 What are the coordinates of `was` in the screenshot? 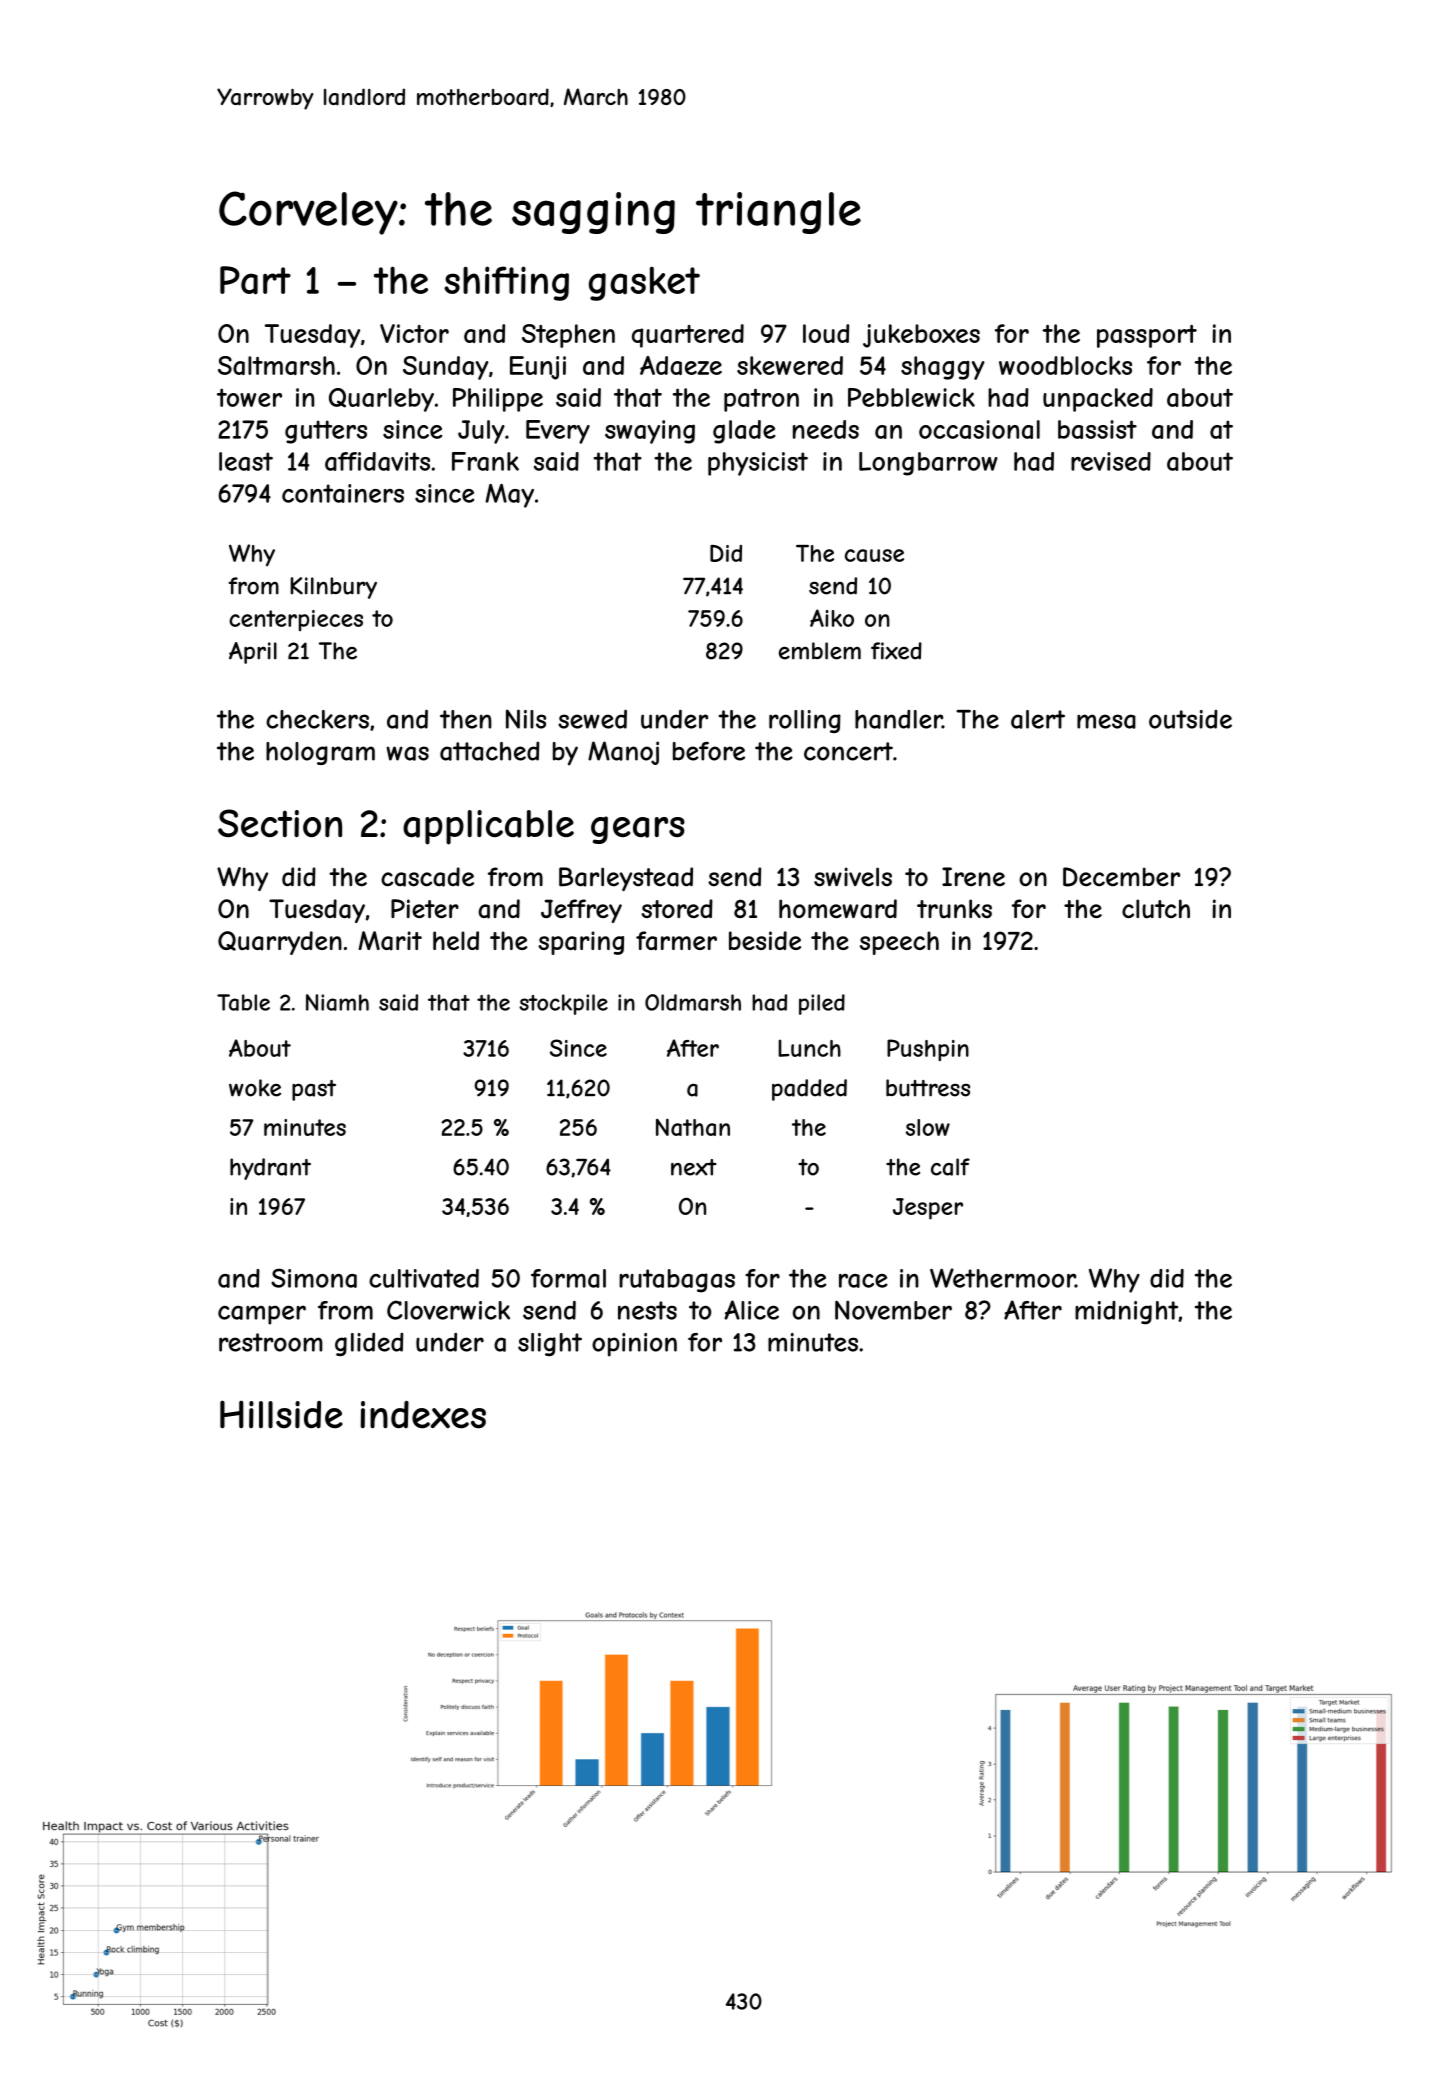 It's located at (407, 753).
